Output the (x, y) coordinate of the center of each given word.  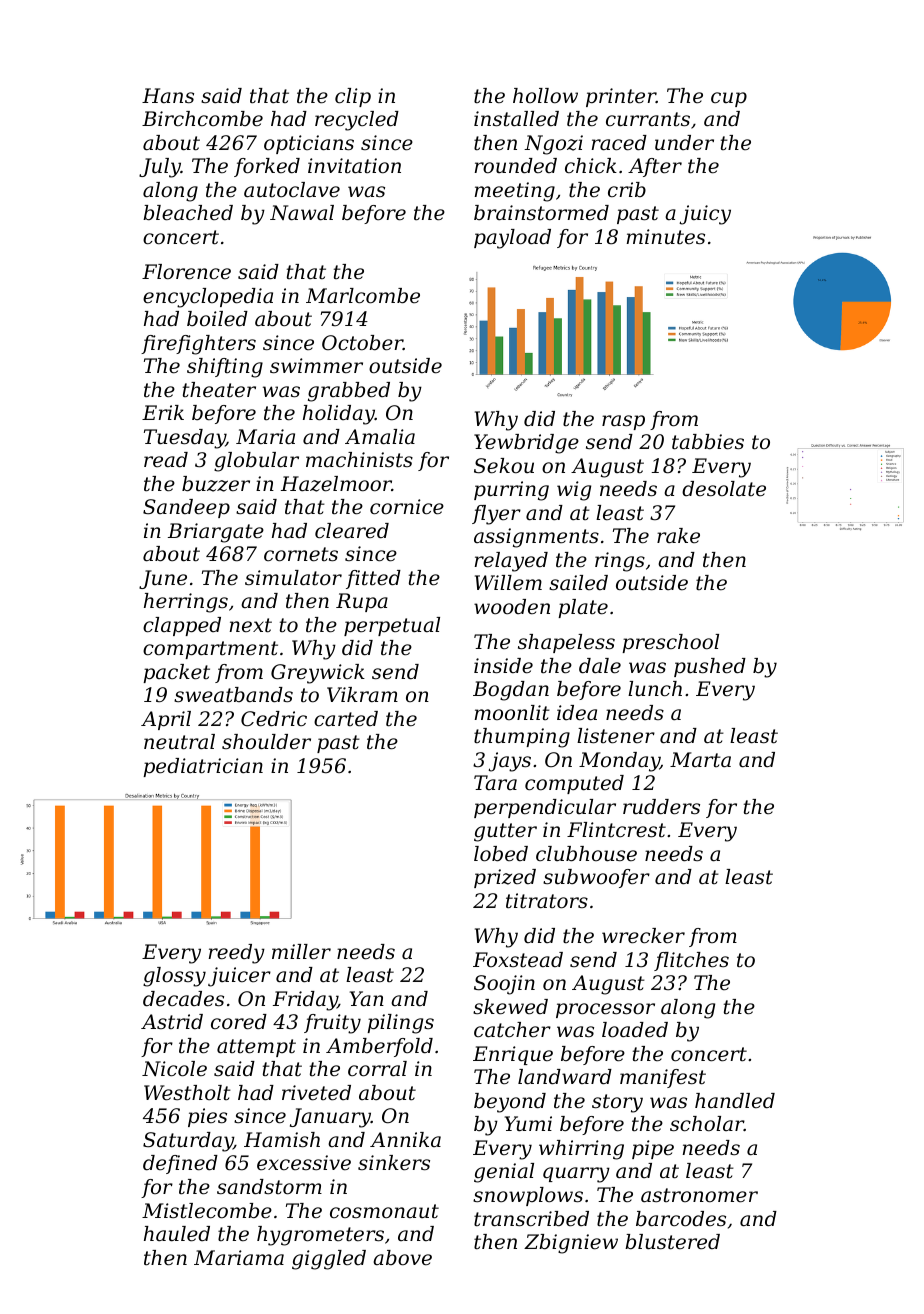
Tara (495, 782)
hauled (177, 1234)
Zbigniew (571, 1244)
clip (353, 97)
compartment (210, 650)
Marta (700, 760)
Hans (168, 96)
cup (729, 99)
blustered (672, 1242)
